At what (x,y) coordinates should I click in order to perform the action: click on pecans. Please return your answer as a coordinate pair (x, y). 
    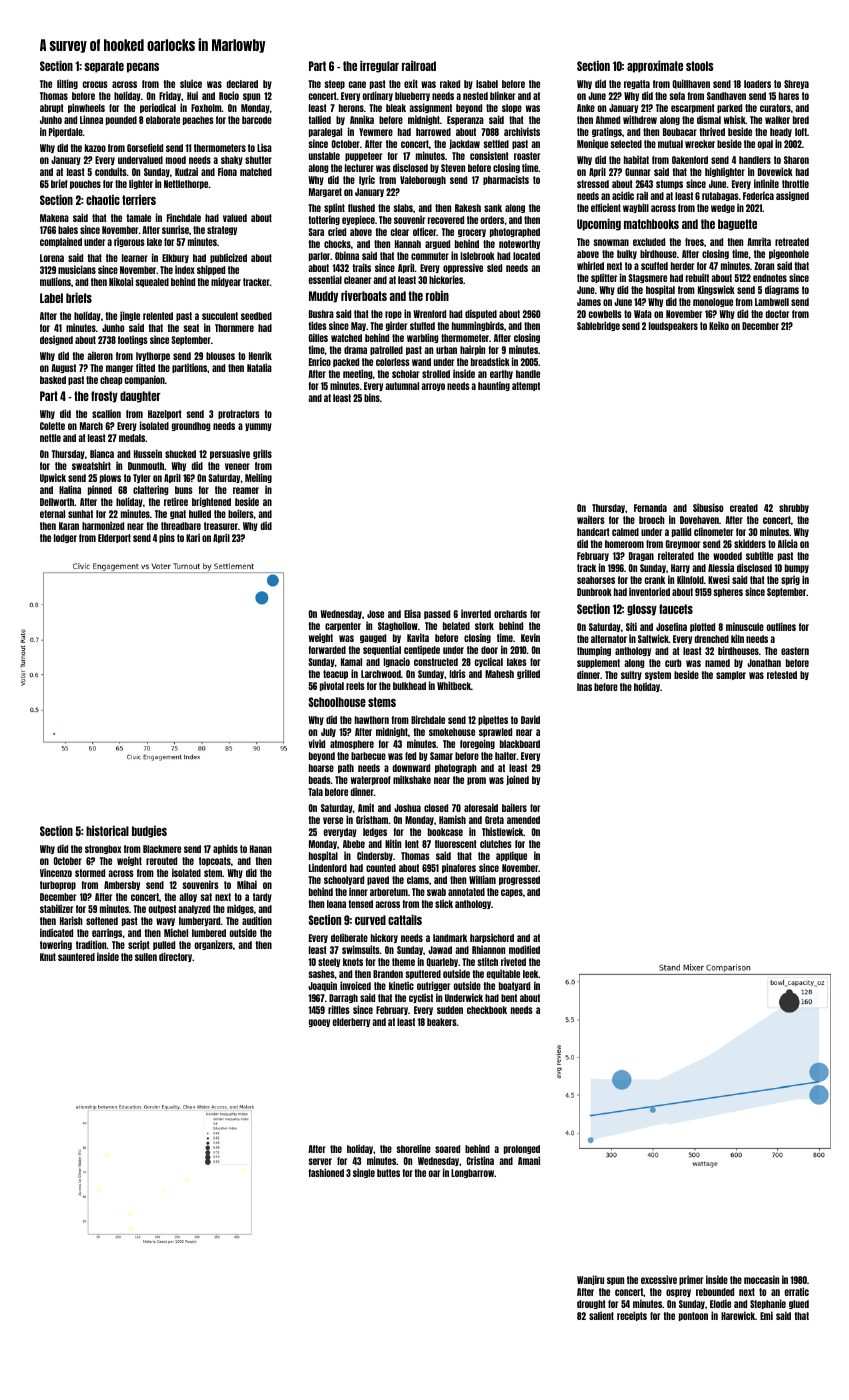
    Looking at the image, I should click on (143, 68).
